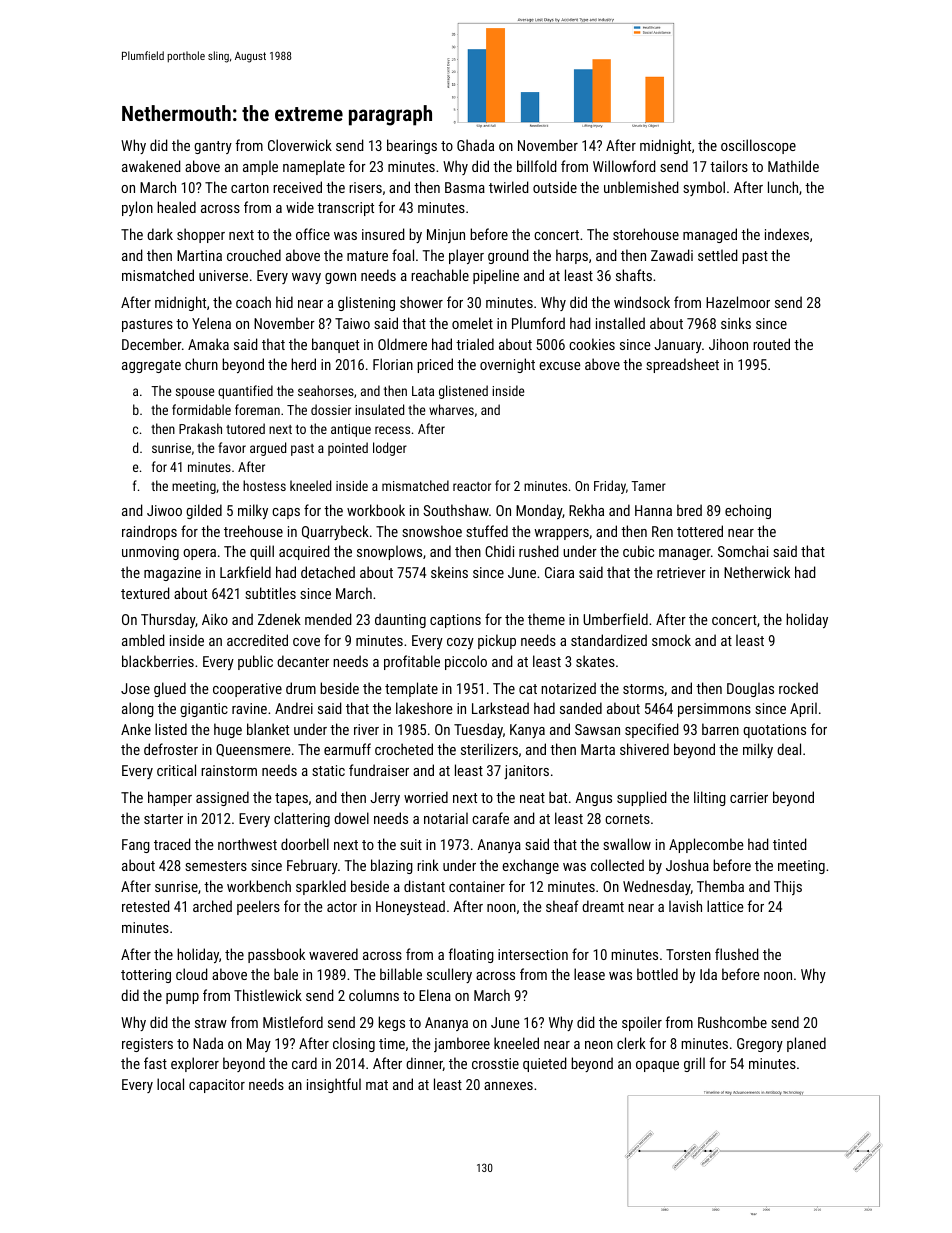 The height and width of the image is (1233, 952). Describe the element at coordinates (164, 510) in the image. I see `Jiwoo` at that location.
